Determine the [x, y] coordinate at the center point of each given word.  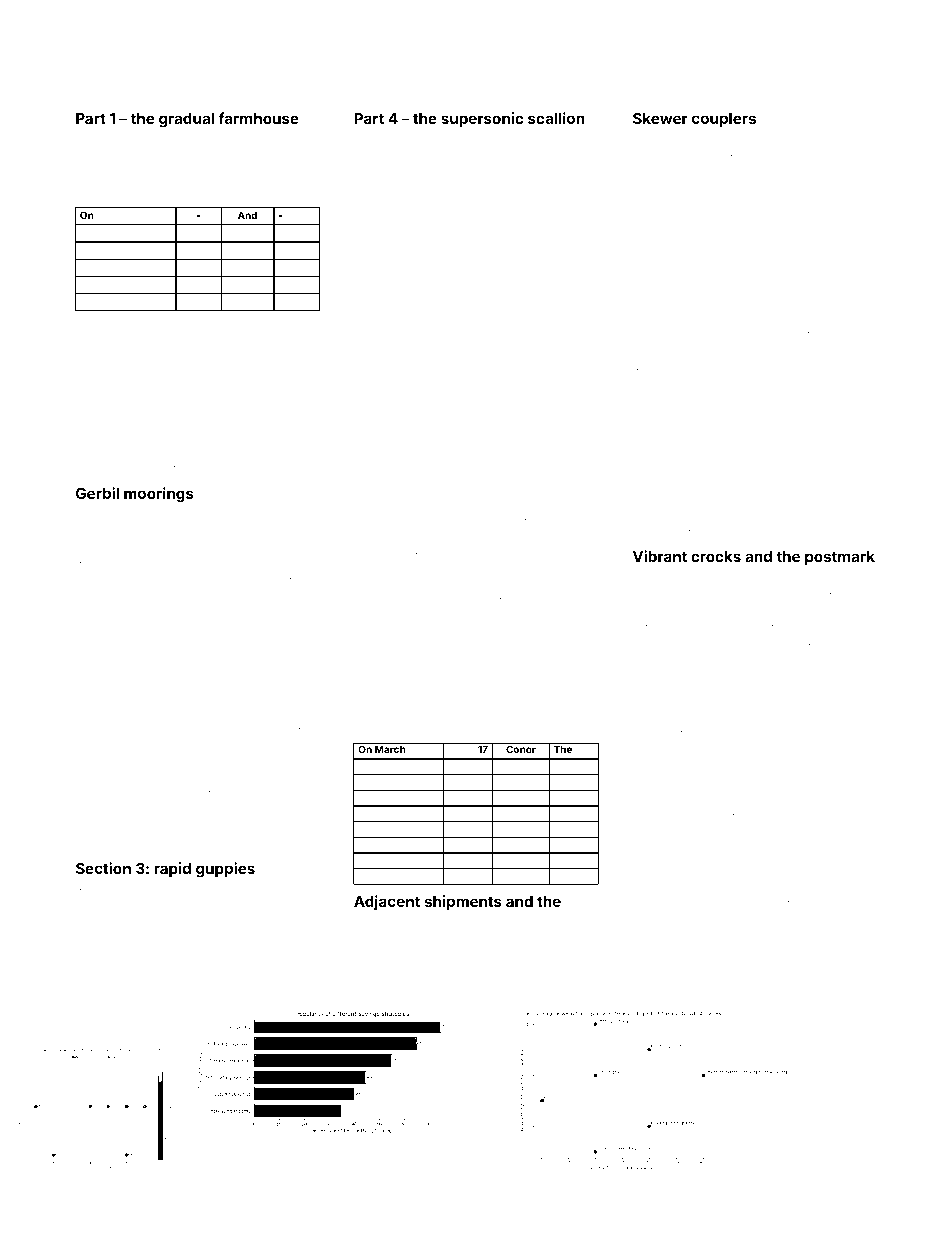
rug [810, 583]
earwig [293, 251]
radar [733, 143]
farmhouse [258, 118]
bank [432, 665]
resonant [466, 341]
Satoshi [93, 644]
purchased [277, 389]
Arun [87, 716]
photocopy [752, 421]
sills [84, 909]
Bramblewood [487, 617]
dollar [514, 143]
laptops [833, 646]
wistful [710, 451]
